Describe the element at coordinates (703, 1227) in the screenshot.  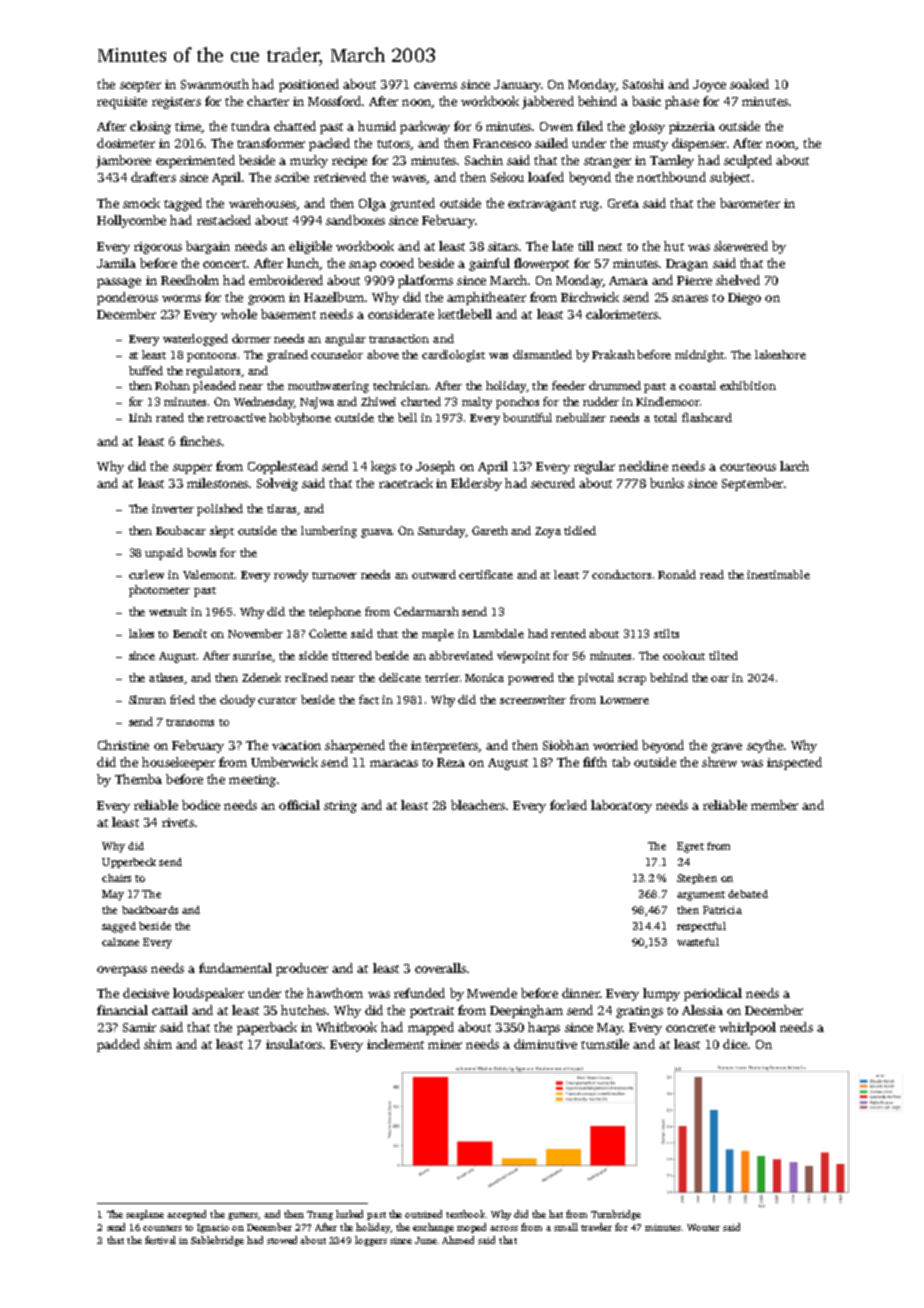
I see `Wouter` at that location.
